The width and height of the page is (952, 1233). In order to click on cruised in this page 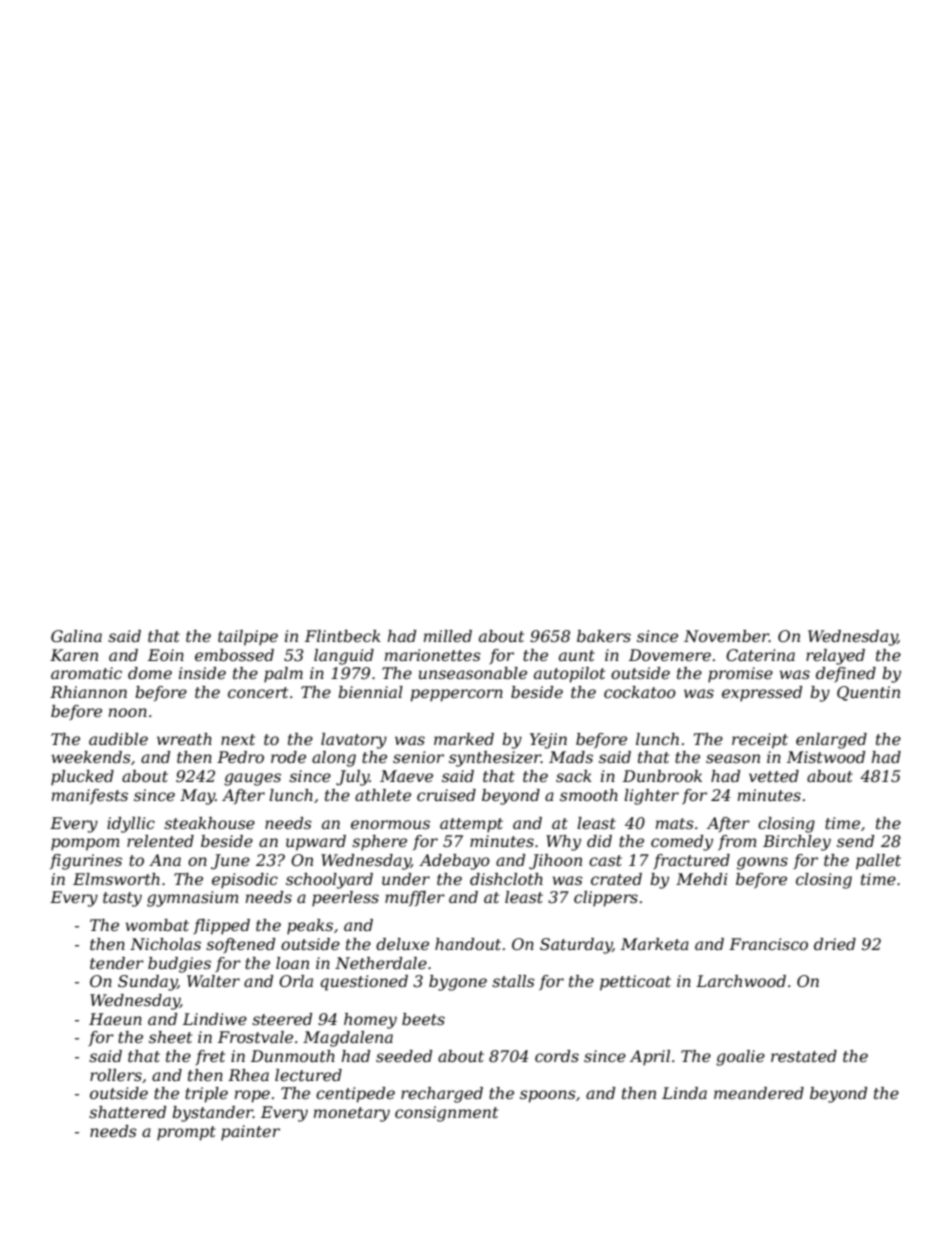, I will do `click(446, 795)`.
